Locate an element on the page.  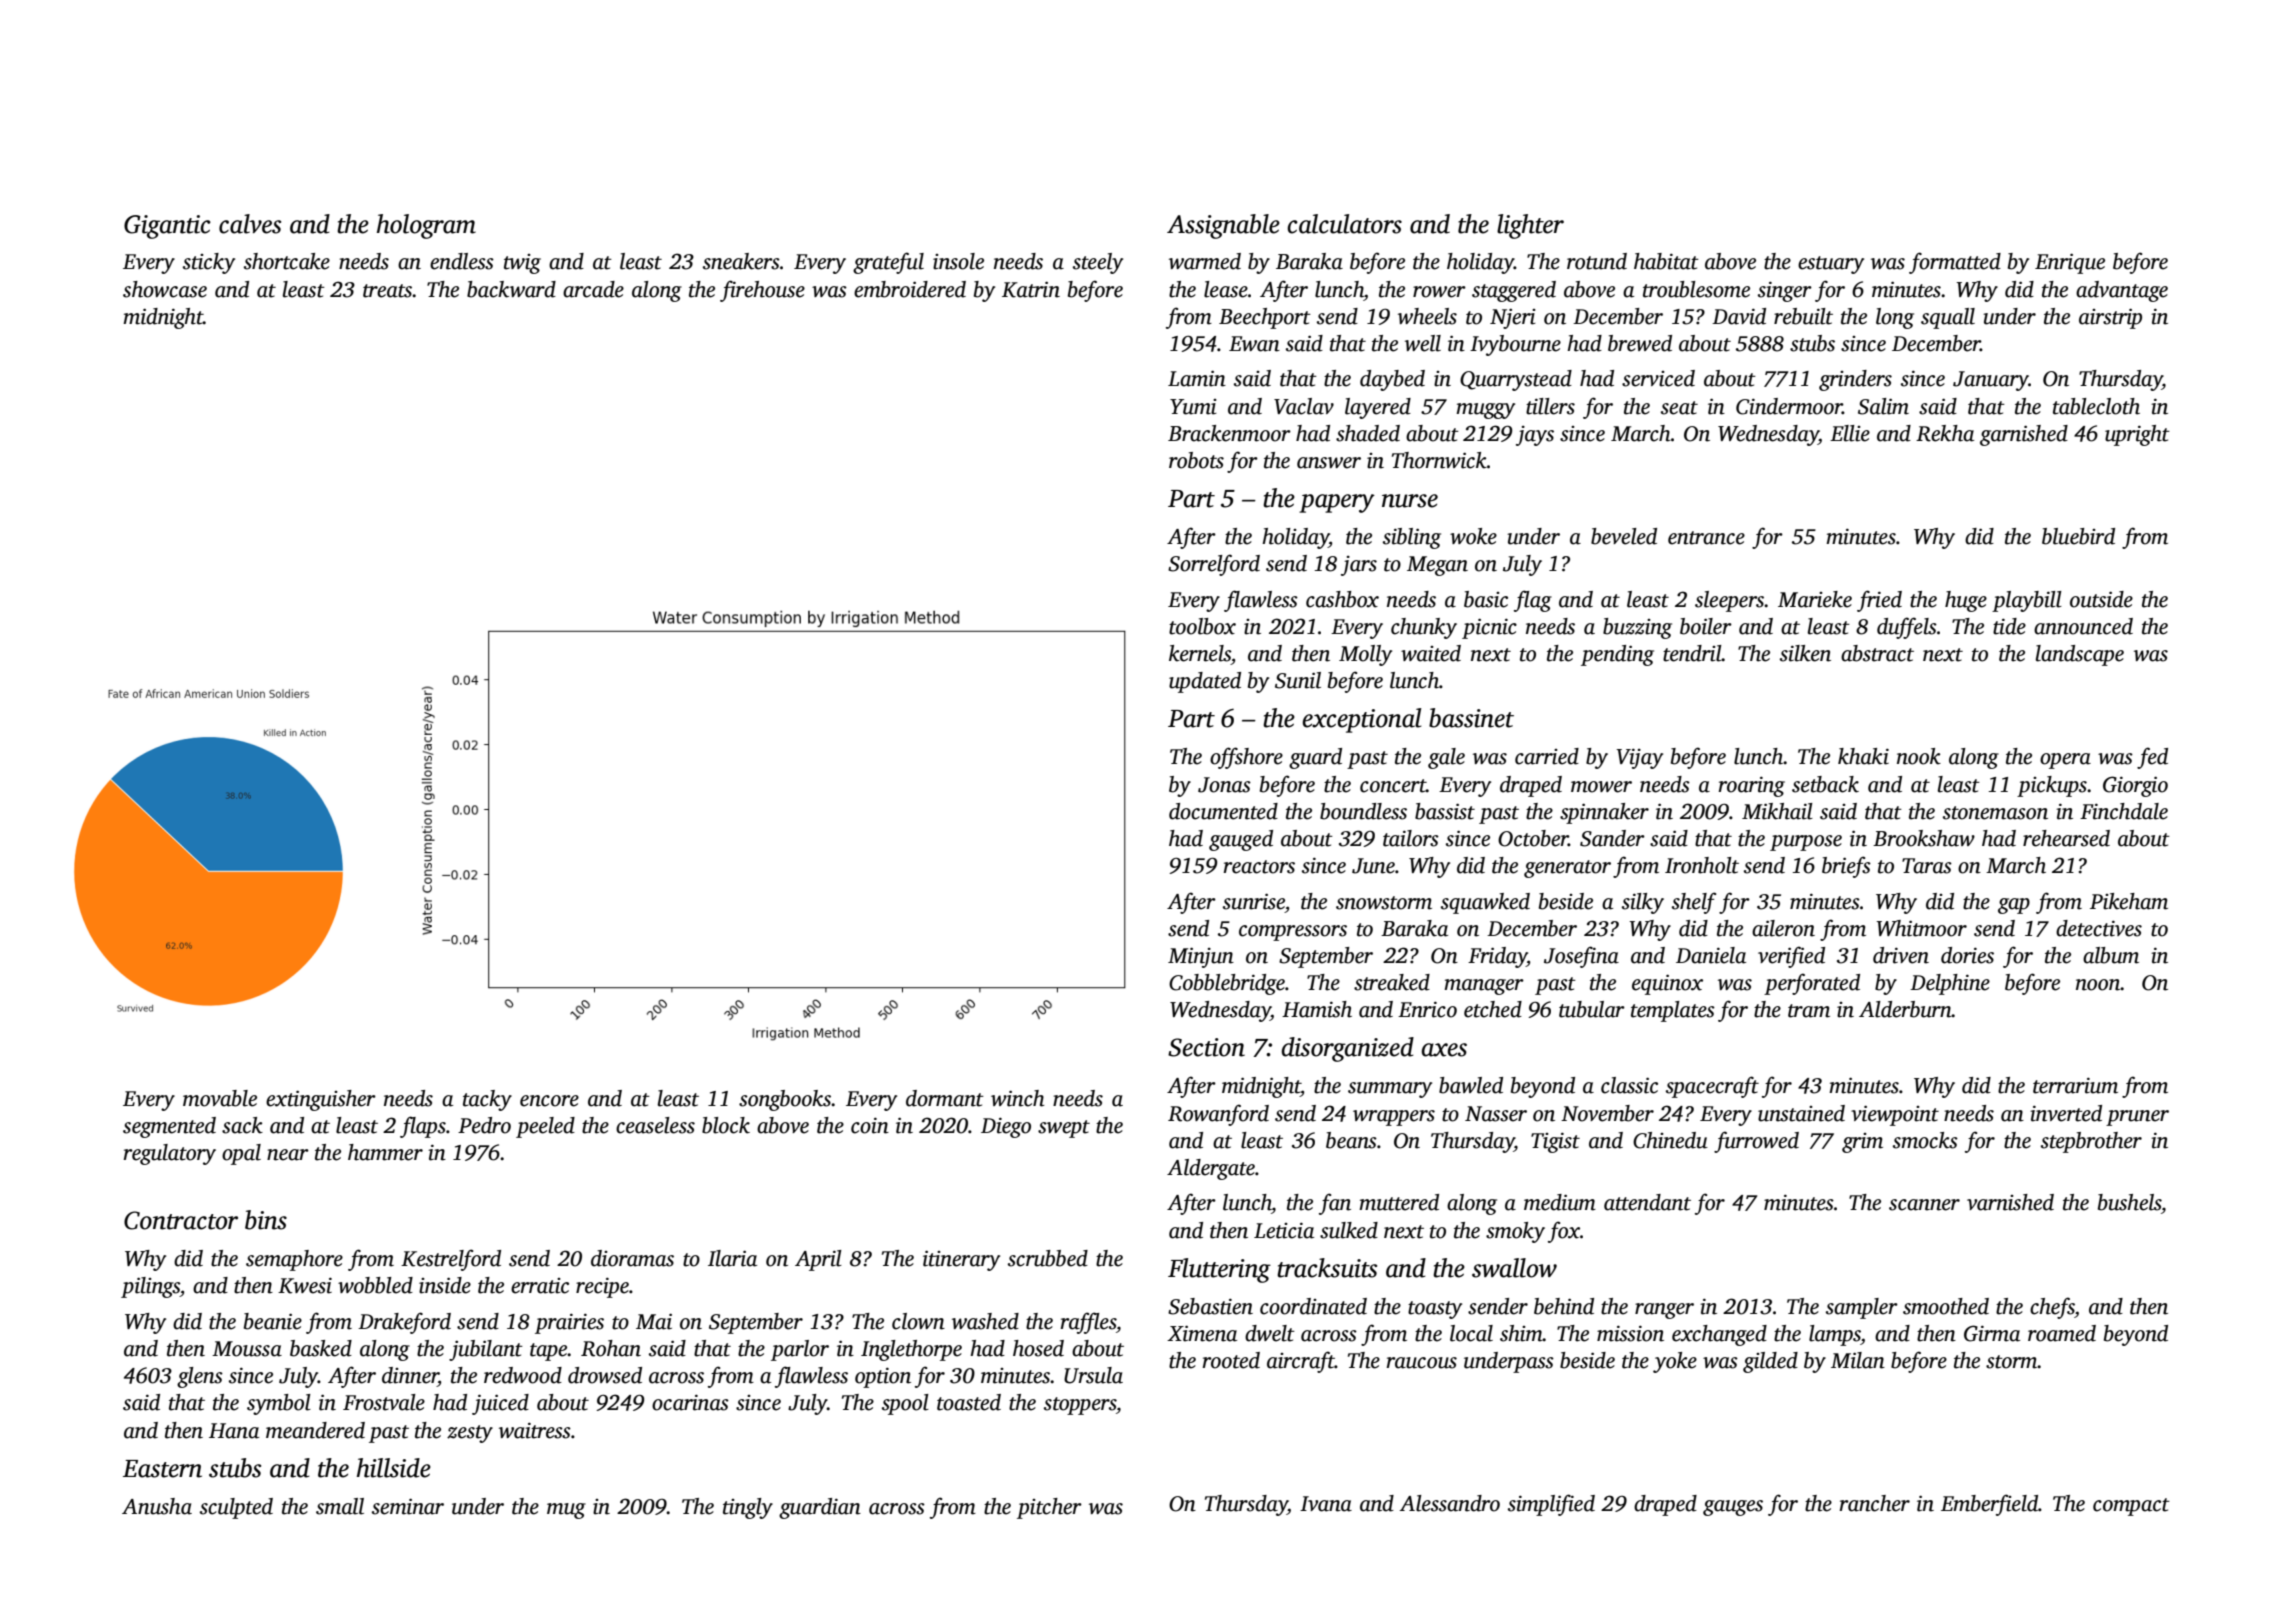
smoothed is located at coordinates (1946, 1306).
